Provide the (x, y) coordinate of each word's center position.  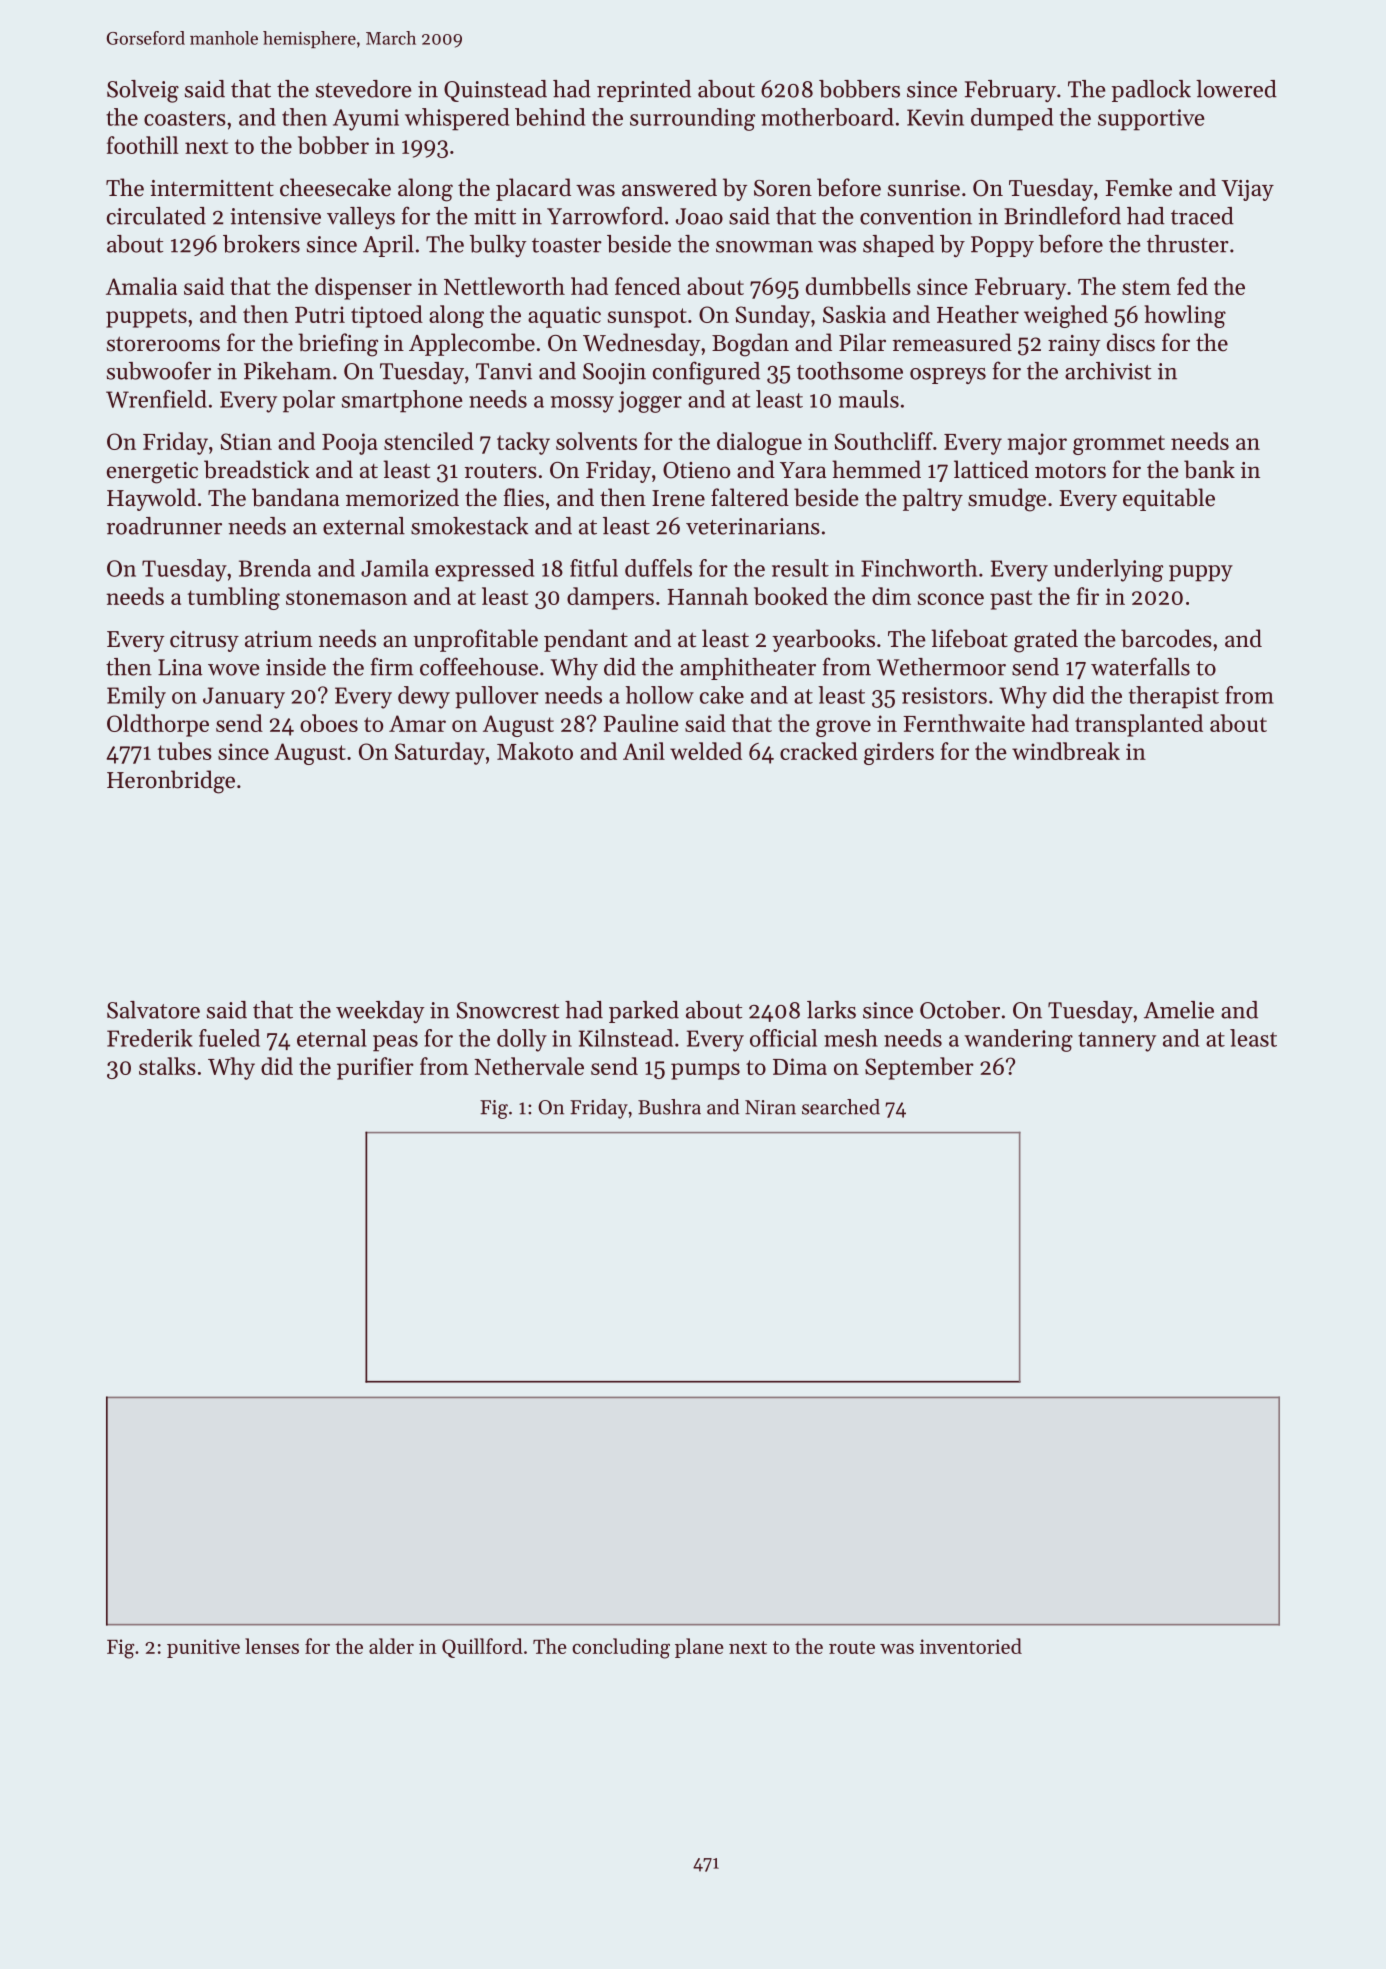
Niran (770, 1107)
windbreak (1066, 751)
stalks (167, 1066)
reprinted (644, 91)
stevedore (364, 89)
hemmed (876, 469)
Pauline (641, 723)
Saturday (440, 753)
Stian (246, 441)
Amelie (1179, 1010)
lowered (1236, 89)
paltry (932, 499)
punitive (203, 1648)
